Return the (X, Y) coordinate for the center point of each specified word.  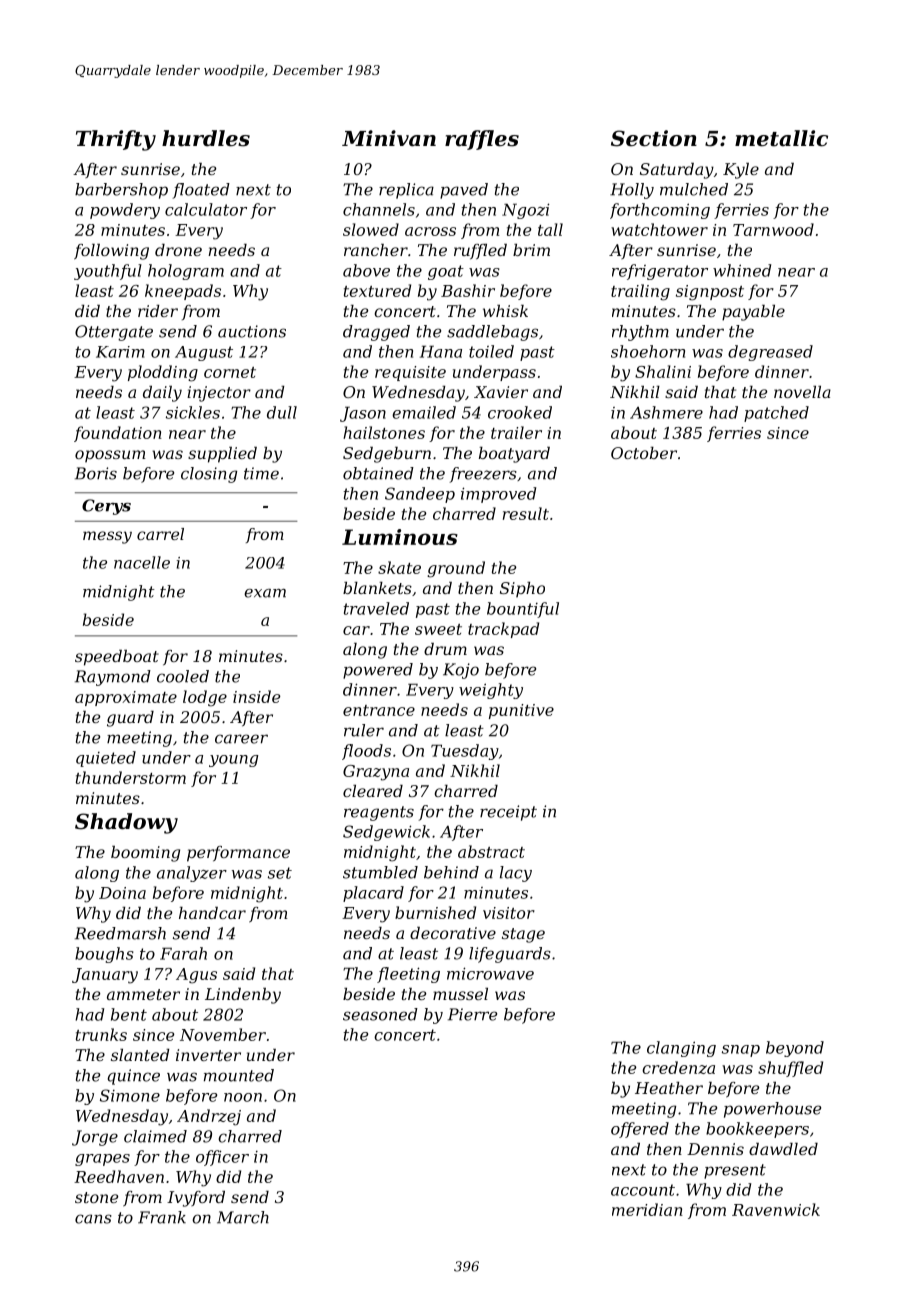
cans (93, 1219)
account (643, 1190)
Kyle (741, 171)
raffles (482, 140)
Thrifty (116, 140)
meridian (647, 1209)
